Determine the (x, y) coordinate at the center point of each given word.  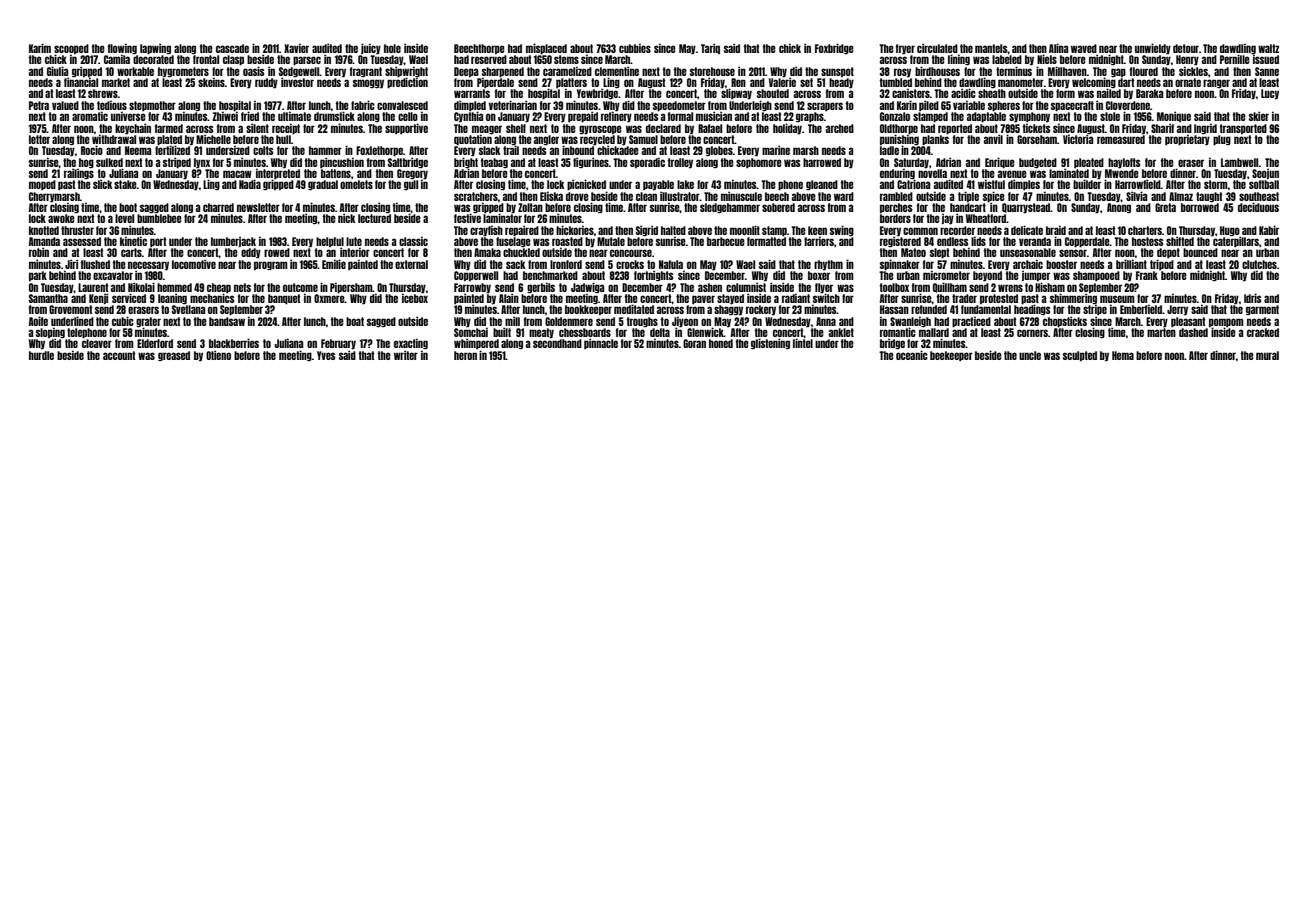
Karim (40, 48)
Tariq (710, 48)
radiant (796, 298)
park (38, 276)
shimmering (1073, 299)
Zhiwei (225, 116)
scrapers (825, 106)
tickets (1036, 128)
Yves (326, 355)
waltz (1268, 48)
